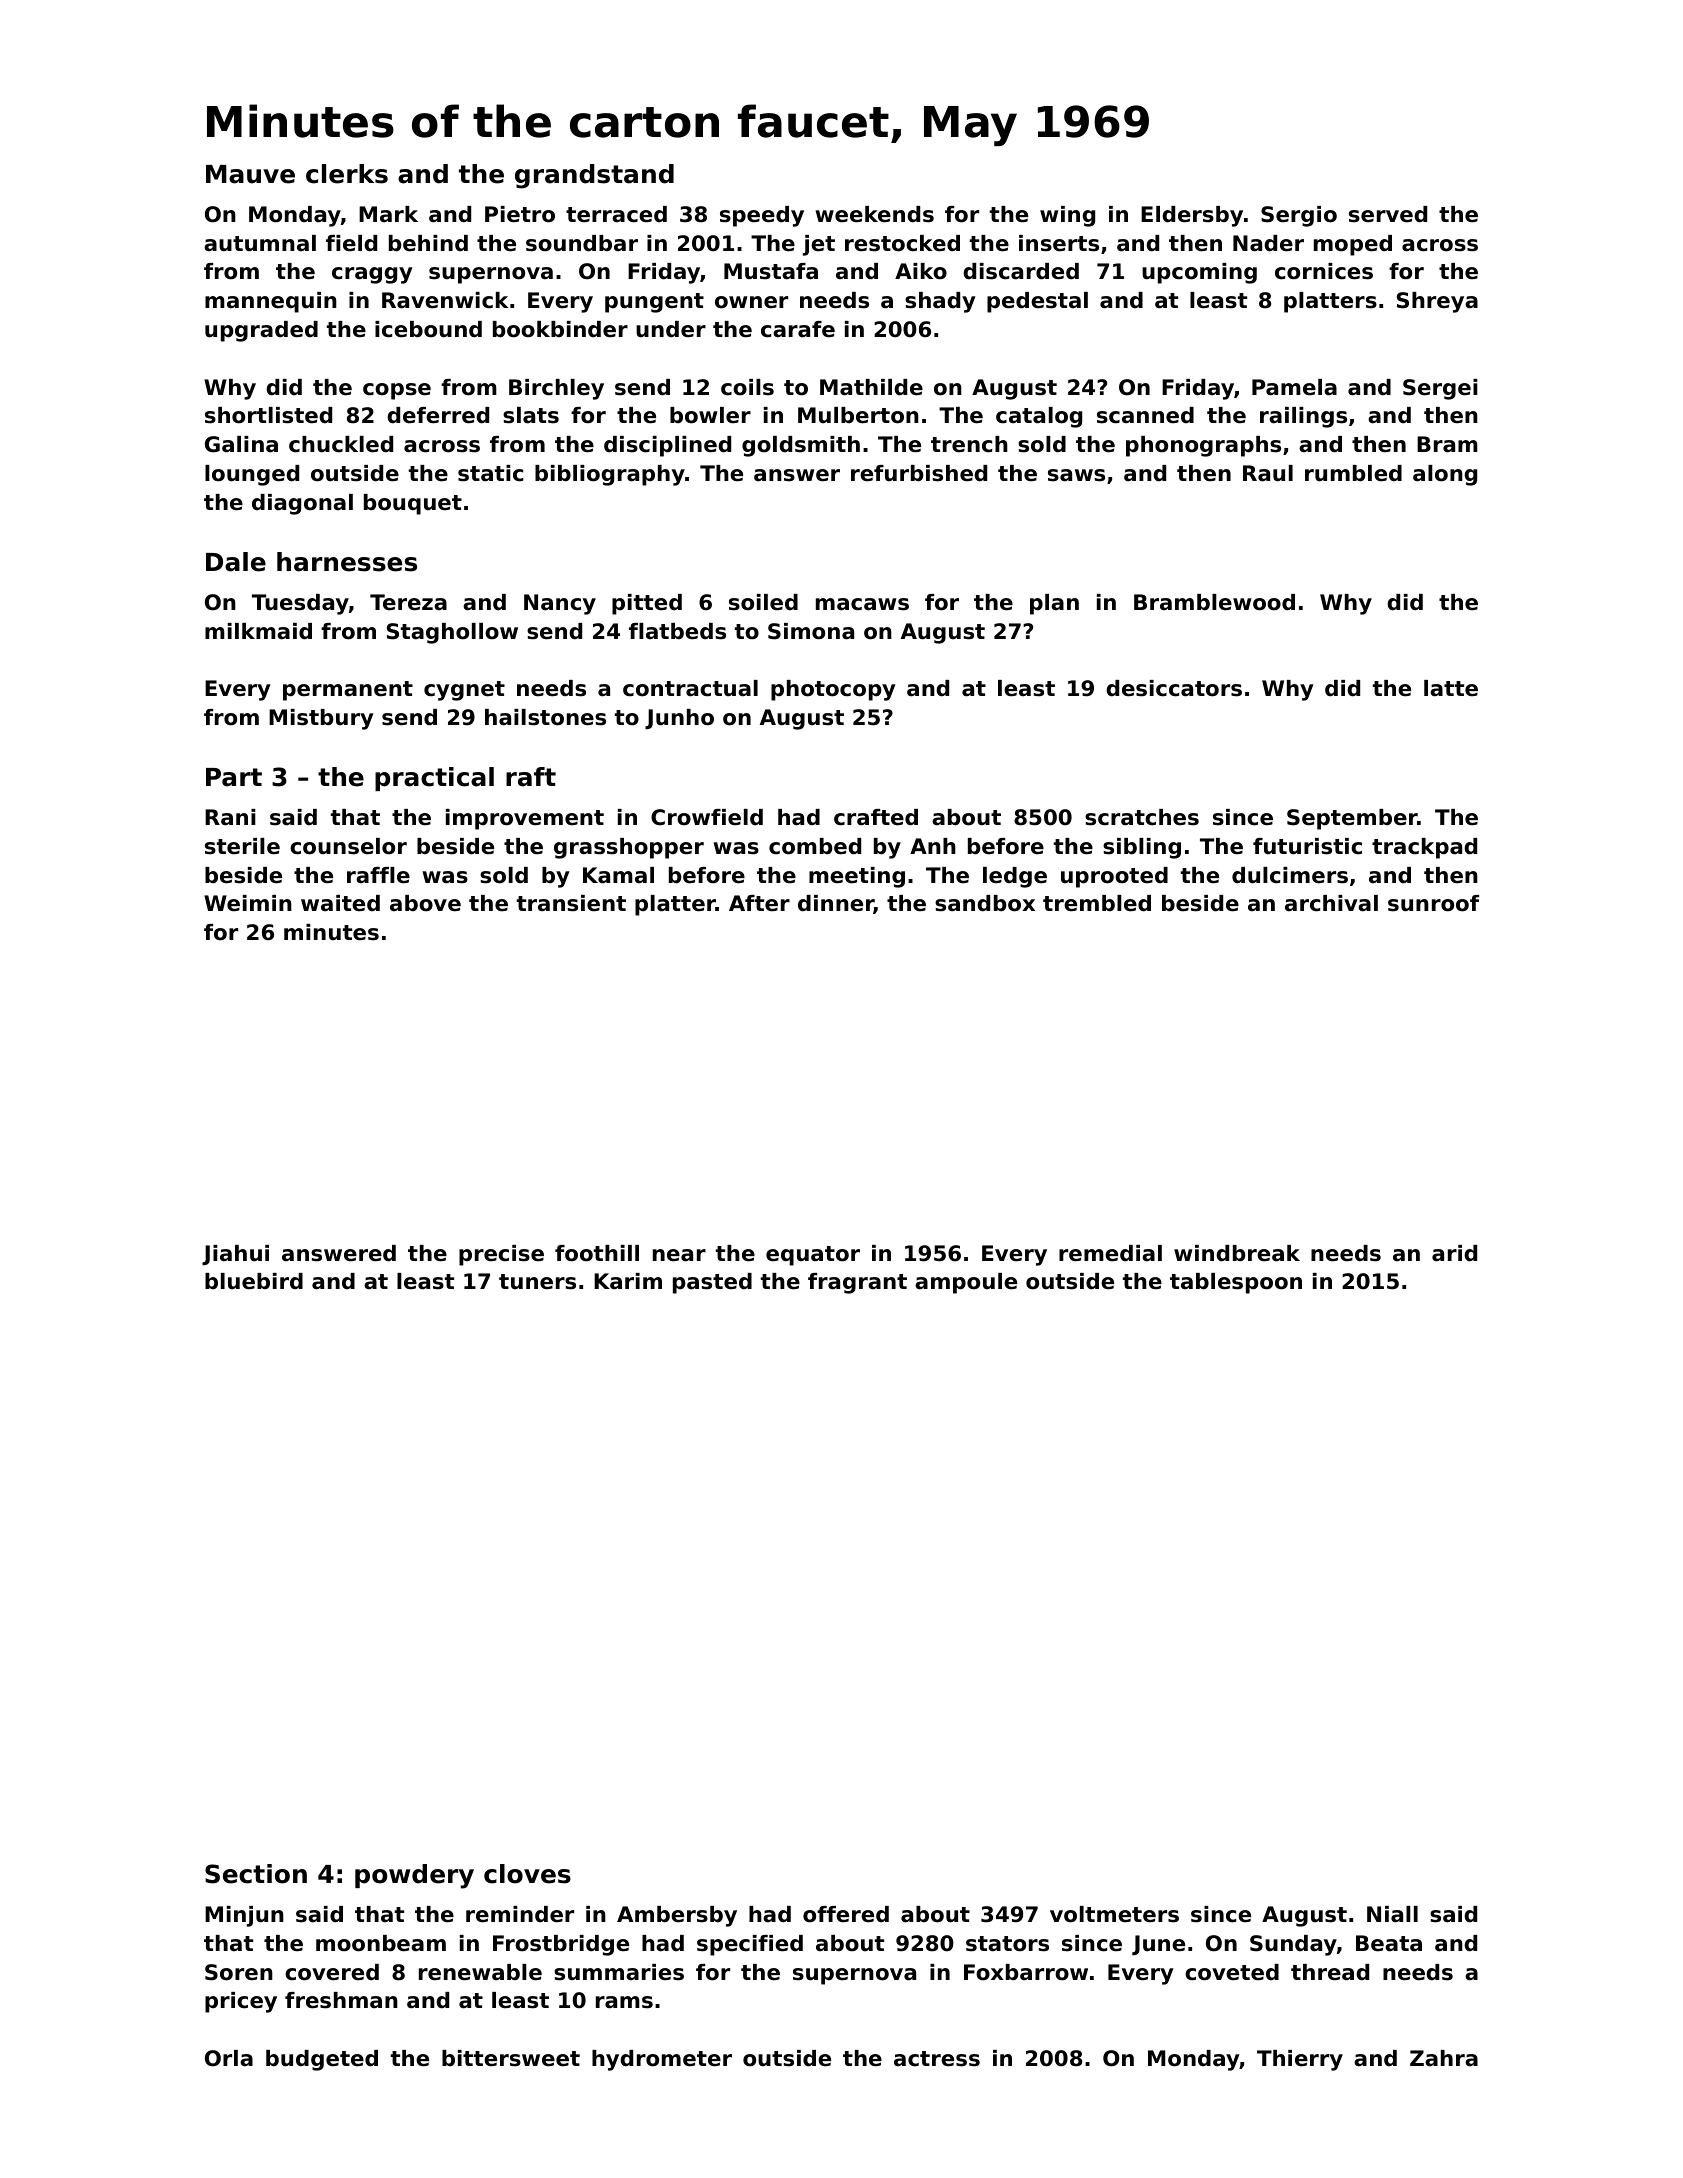  Describe the element at coordinates (712, 1283) in the screenshot. I see `pasted` at that location.
